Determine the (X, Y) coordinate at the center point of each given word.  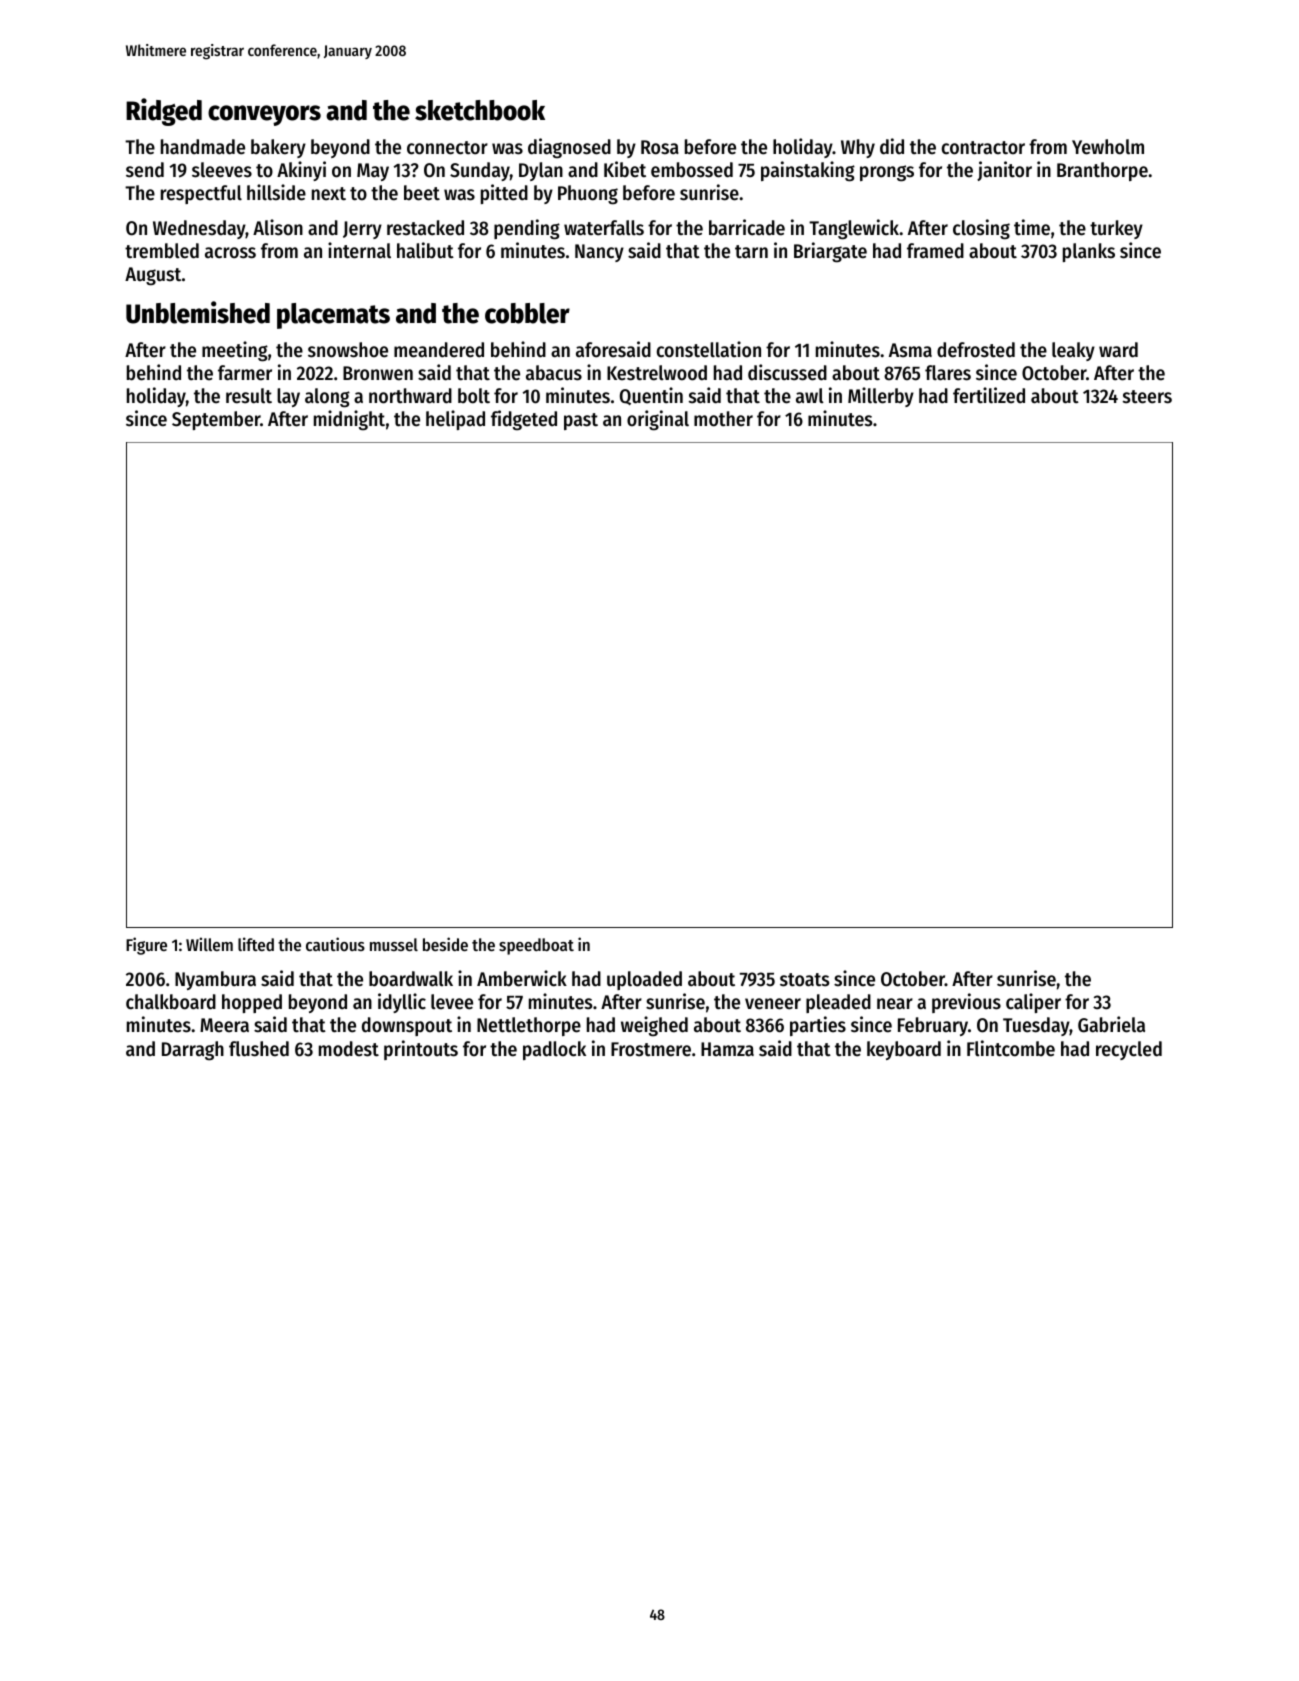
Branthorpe (1102, 171)
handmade (203, 147)
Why (858, 148)
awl (810, 395)
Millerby (881, 397)
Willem (209, 944)
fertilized (989, 395)
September (216, 420)
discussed (787, 372)
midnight (349, 420)
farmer (245, 373)
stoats (804, 980)
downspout (407, 1026)
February (933, 1026)
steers (1147, 397)
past (581, 421)
